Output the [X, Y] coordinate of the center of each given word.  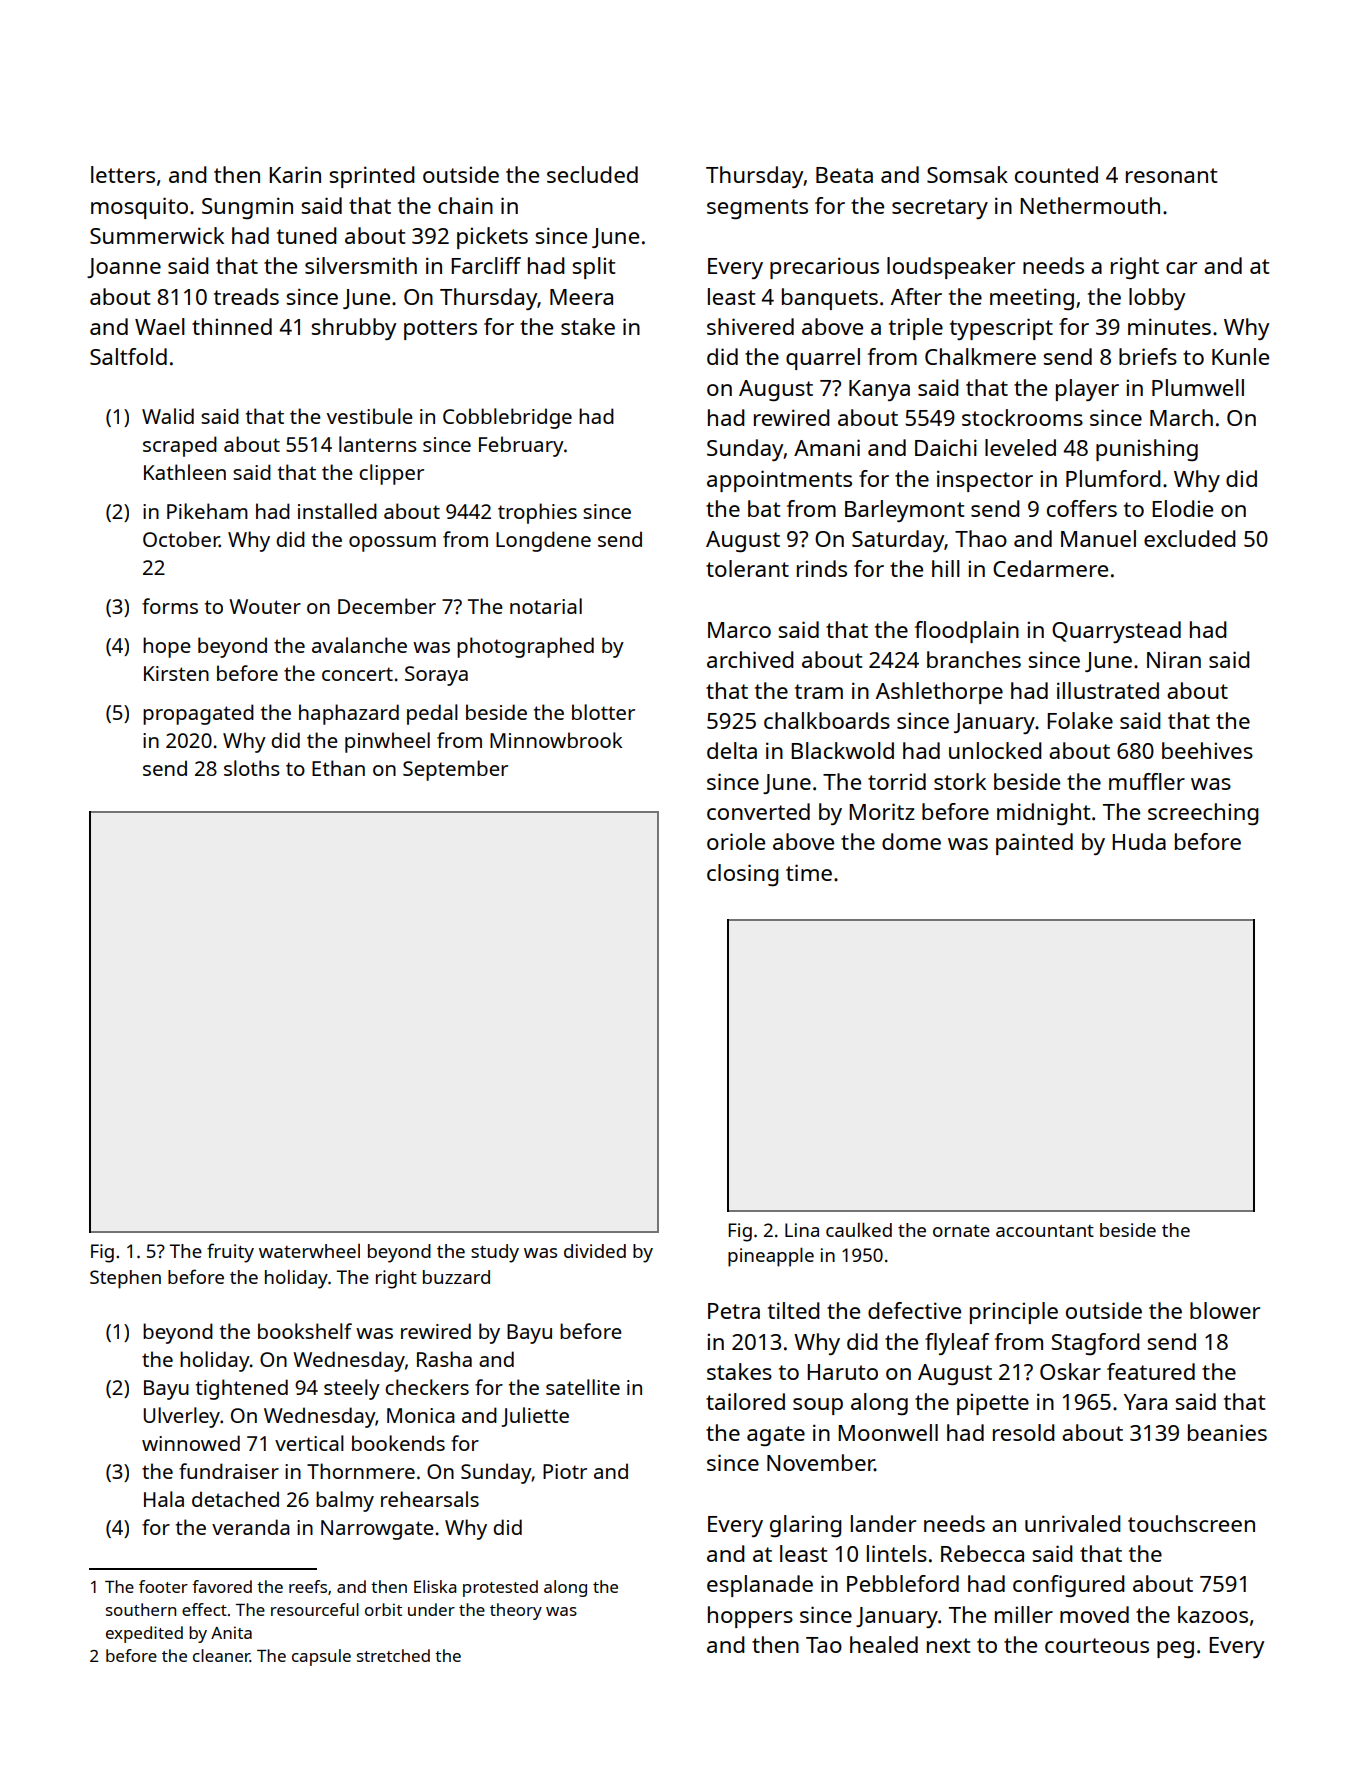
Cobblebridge [507, 418]
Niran [1174, 659]
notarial [546, 606]
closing [743, 875]
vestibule [370, 416]
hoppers [750, 1617]
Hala [164, 1499]
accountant [1045, 1231]
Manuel [1098, 538]
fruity [230, 1253]
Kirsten [176, 673]
